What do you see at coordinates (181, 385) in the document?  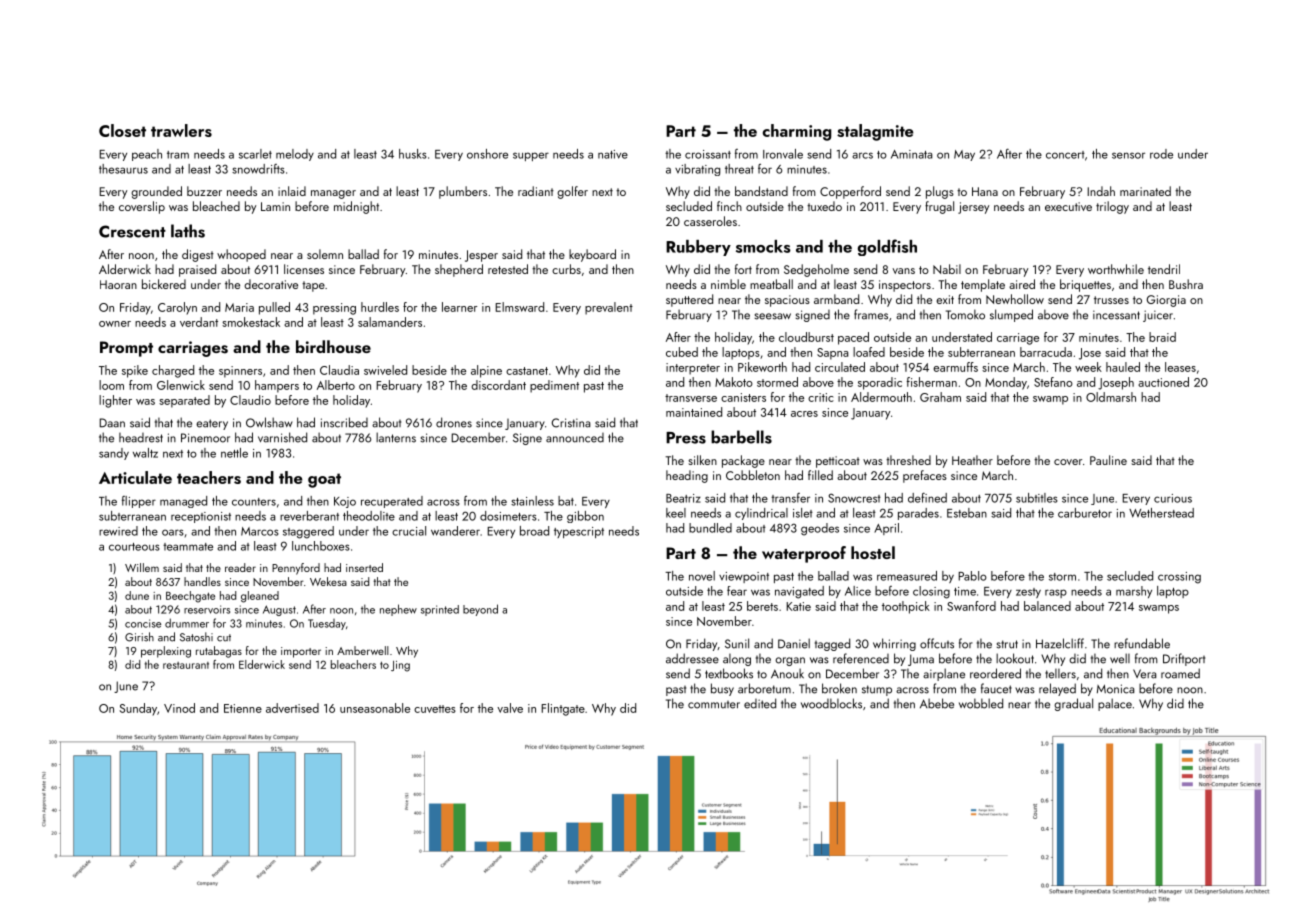 I see `Glenwick` at bounding box center [181, 385].
